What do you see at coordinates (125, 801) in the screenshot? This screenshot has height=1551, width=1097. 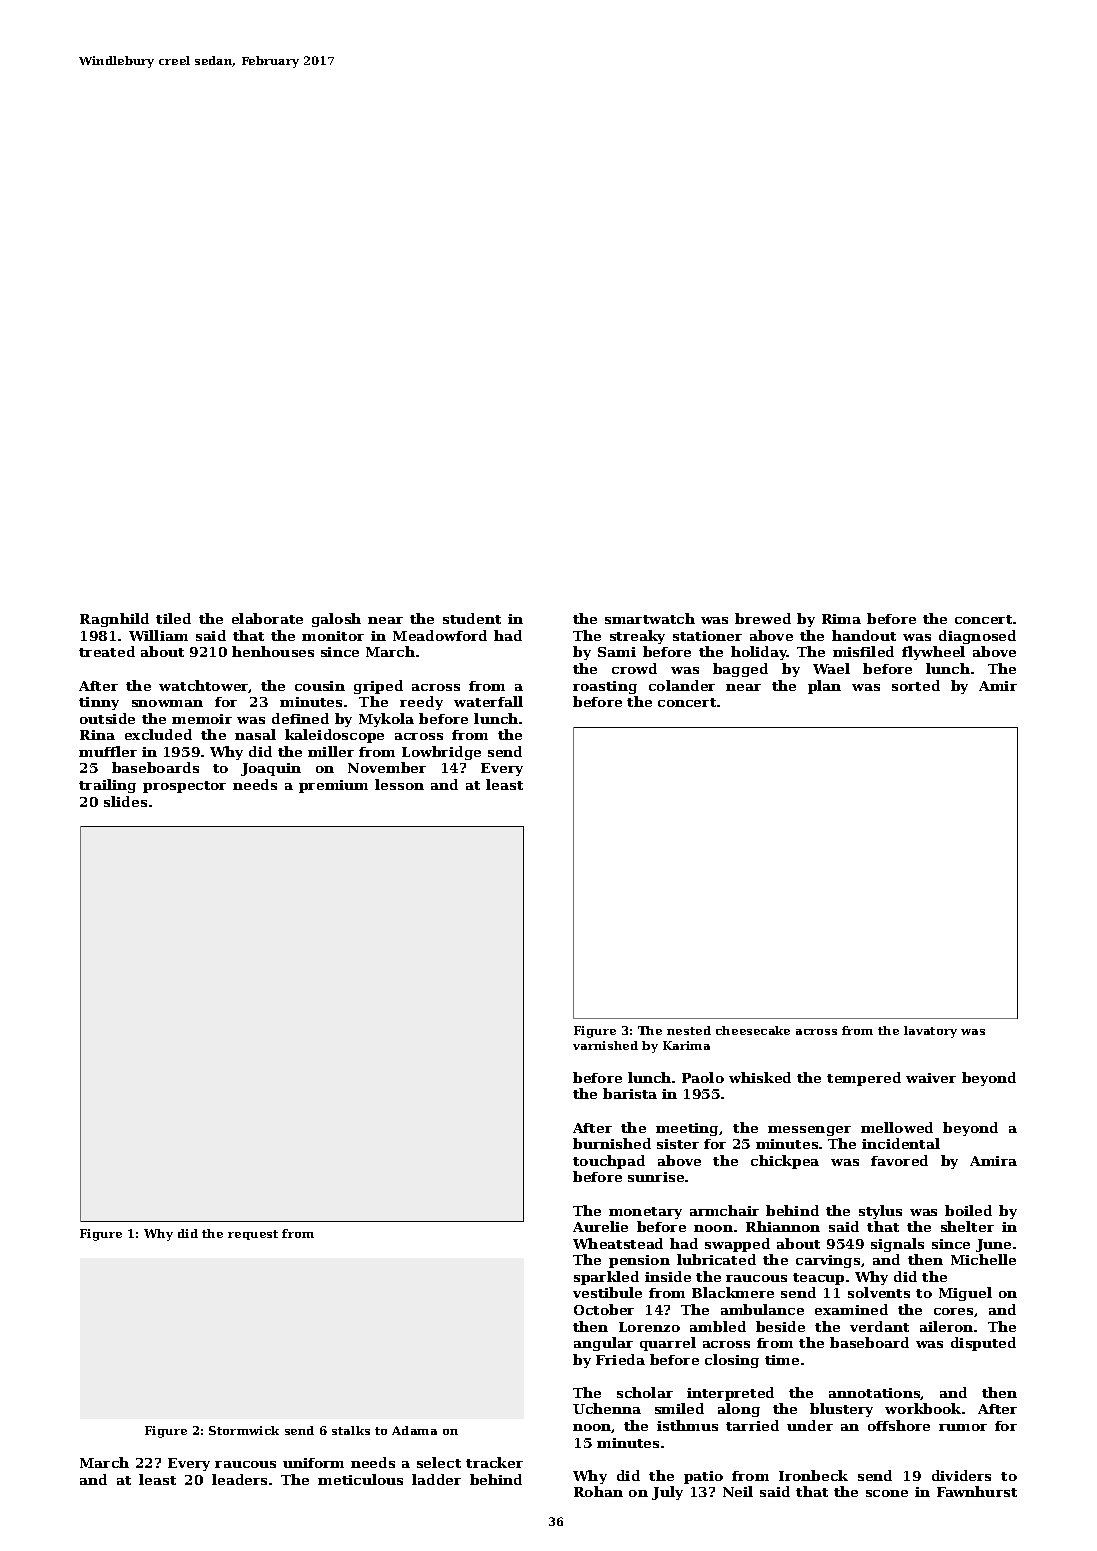 I see `slides` at bounding box center [125, 801].
